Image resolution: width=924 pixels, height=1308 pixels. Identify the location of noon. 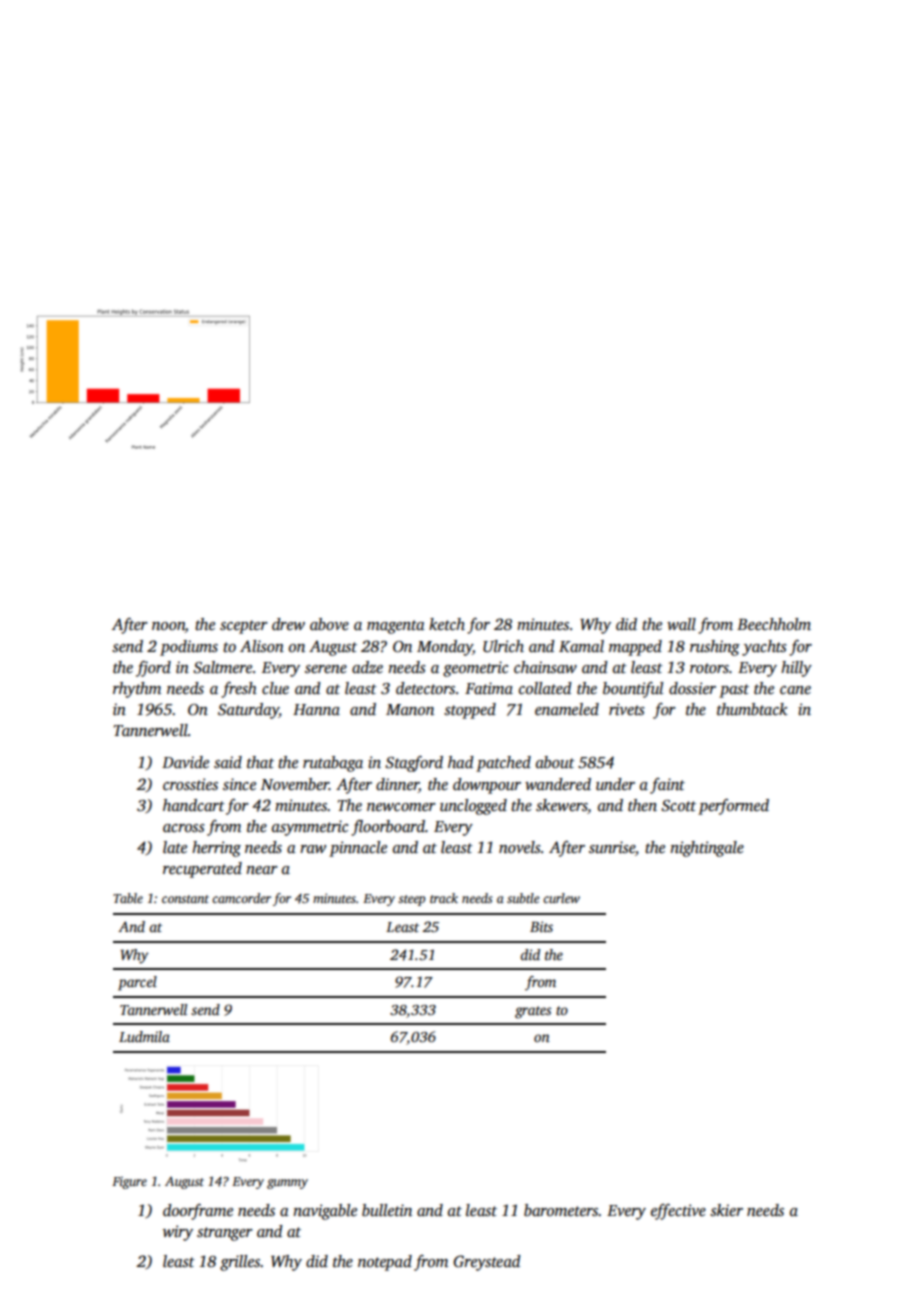
(168, 627).
